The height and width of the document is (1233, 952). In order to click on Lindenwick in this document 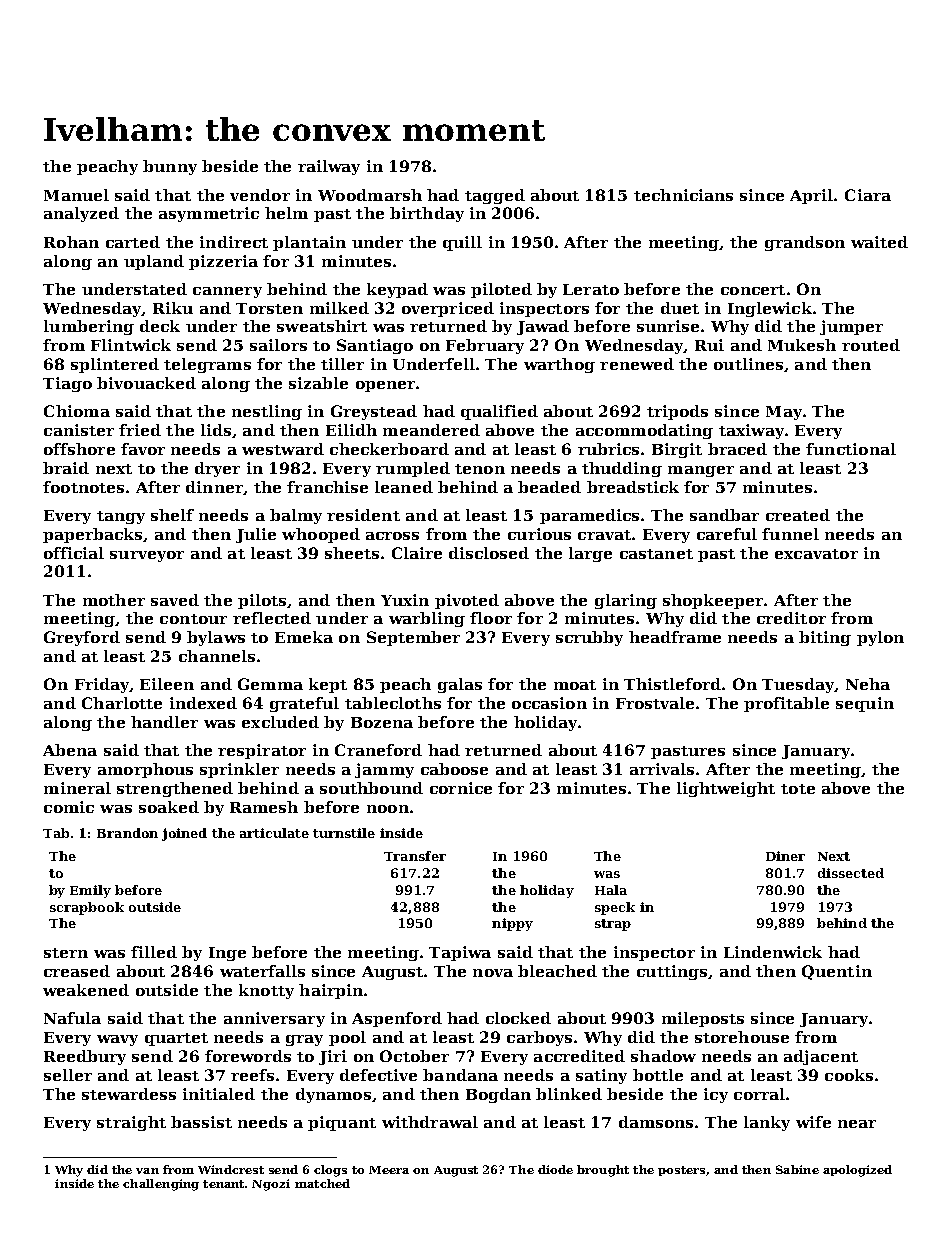, I will do `click(773, 952)`.
